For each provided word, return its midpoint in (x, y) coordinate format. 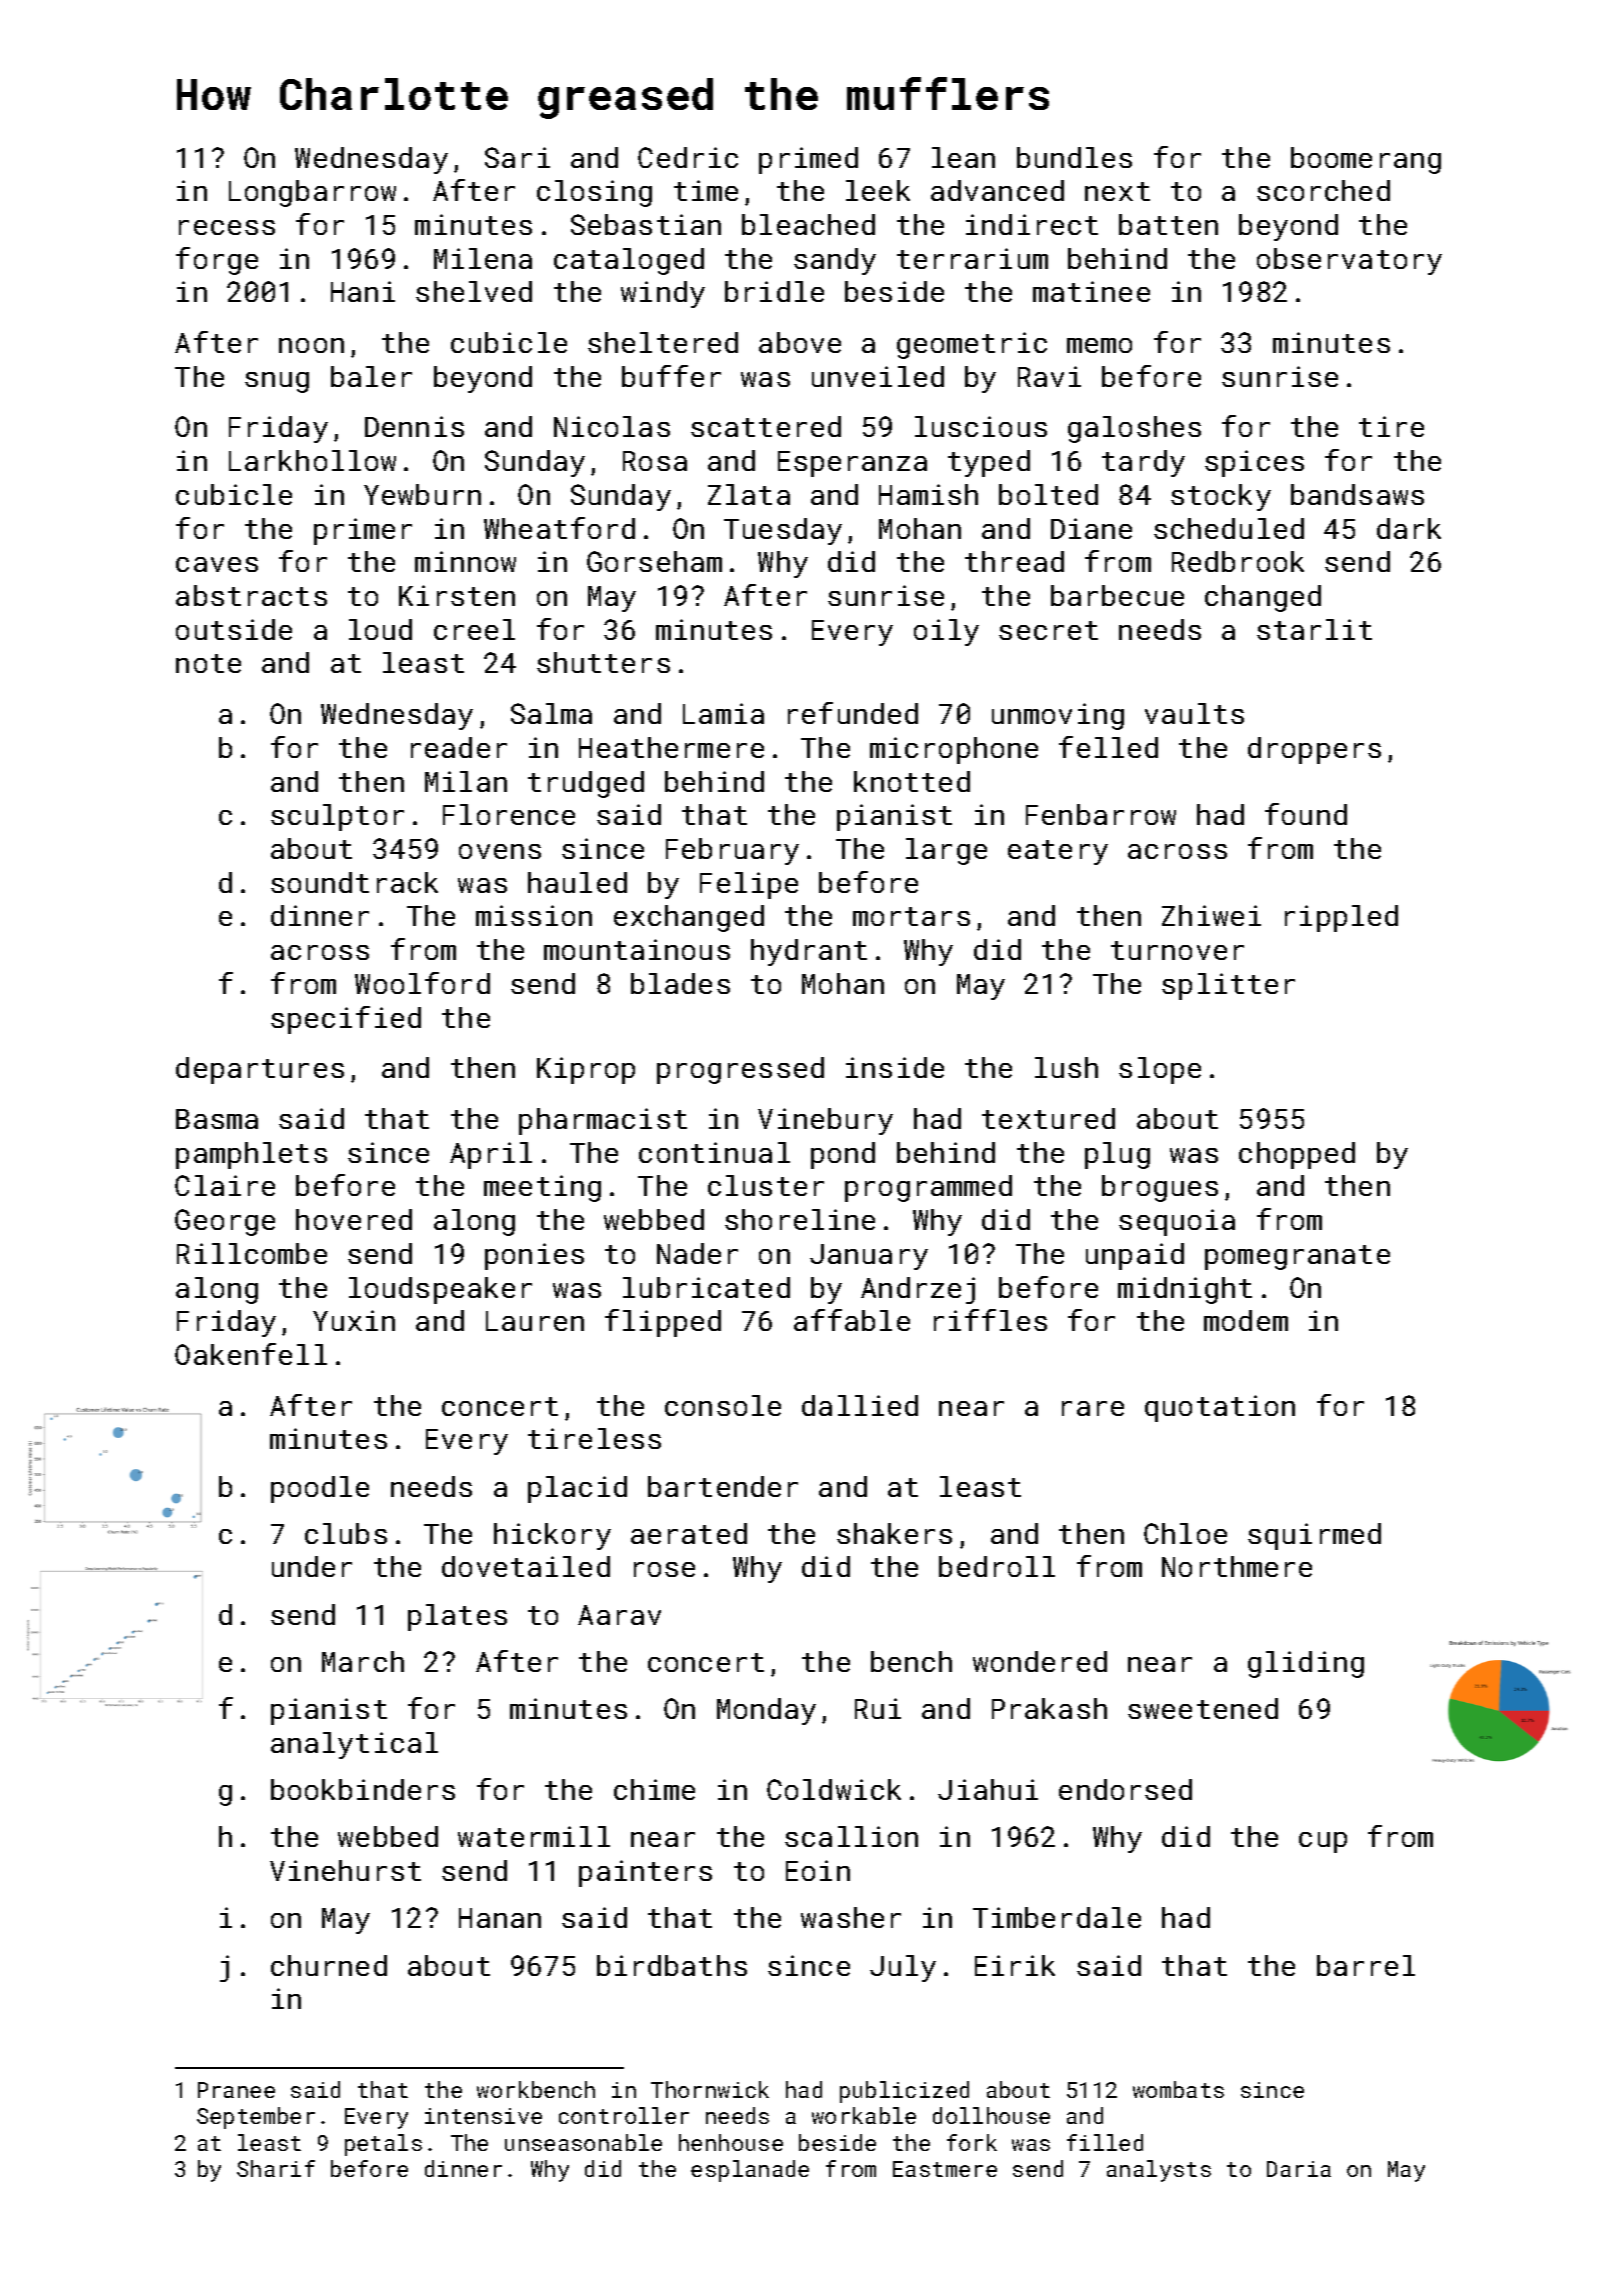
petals (383, 2145)
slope (1160, 1070)
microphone (954, 750)
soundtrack (354, 882)
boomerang (1366, 160)
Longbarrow (312, 193)
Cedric (688, 157)
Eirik (1015, 1965)
